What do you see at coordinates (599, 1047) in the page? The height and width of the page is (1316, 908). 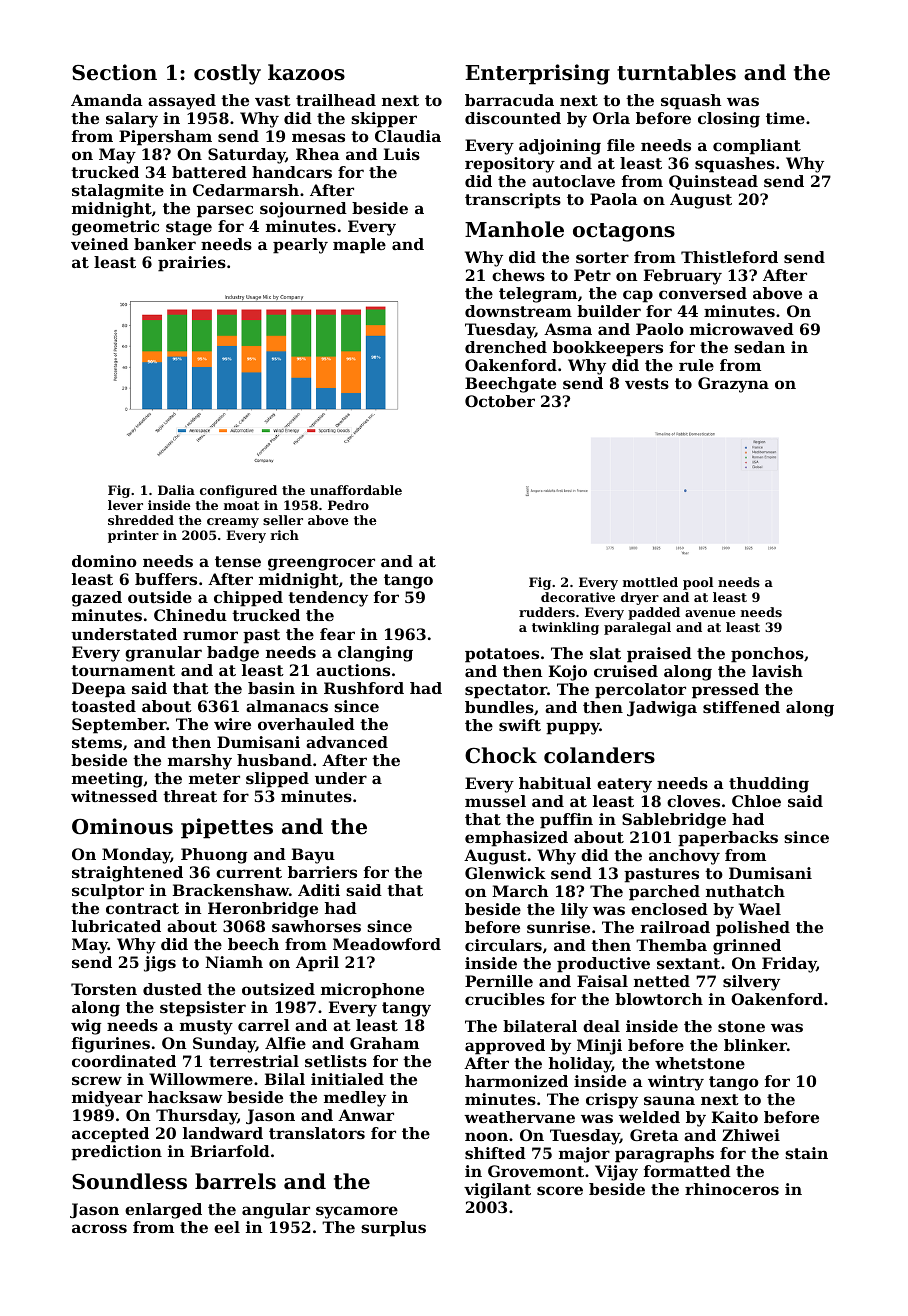 I see `Minji` at bounding box center [599, 1047].
